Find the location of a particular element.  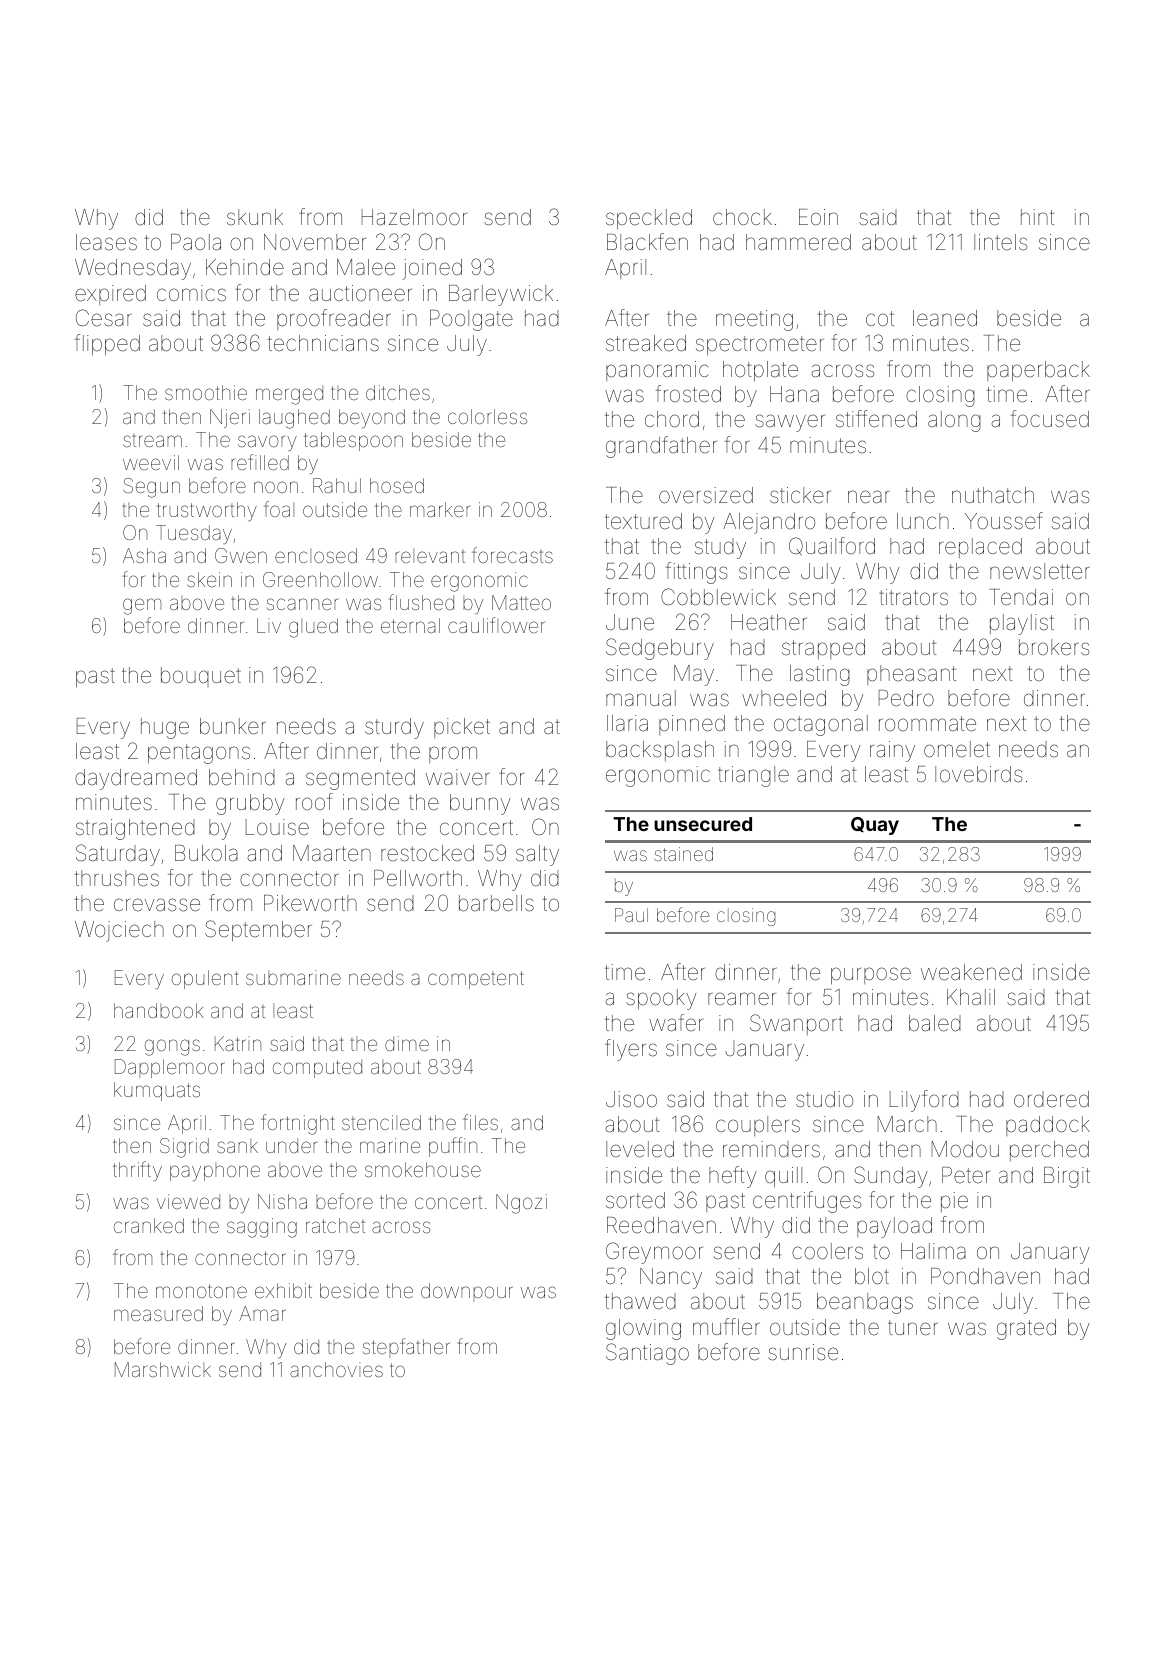

stepfather is located at coordinates (406, 1348).
